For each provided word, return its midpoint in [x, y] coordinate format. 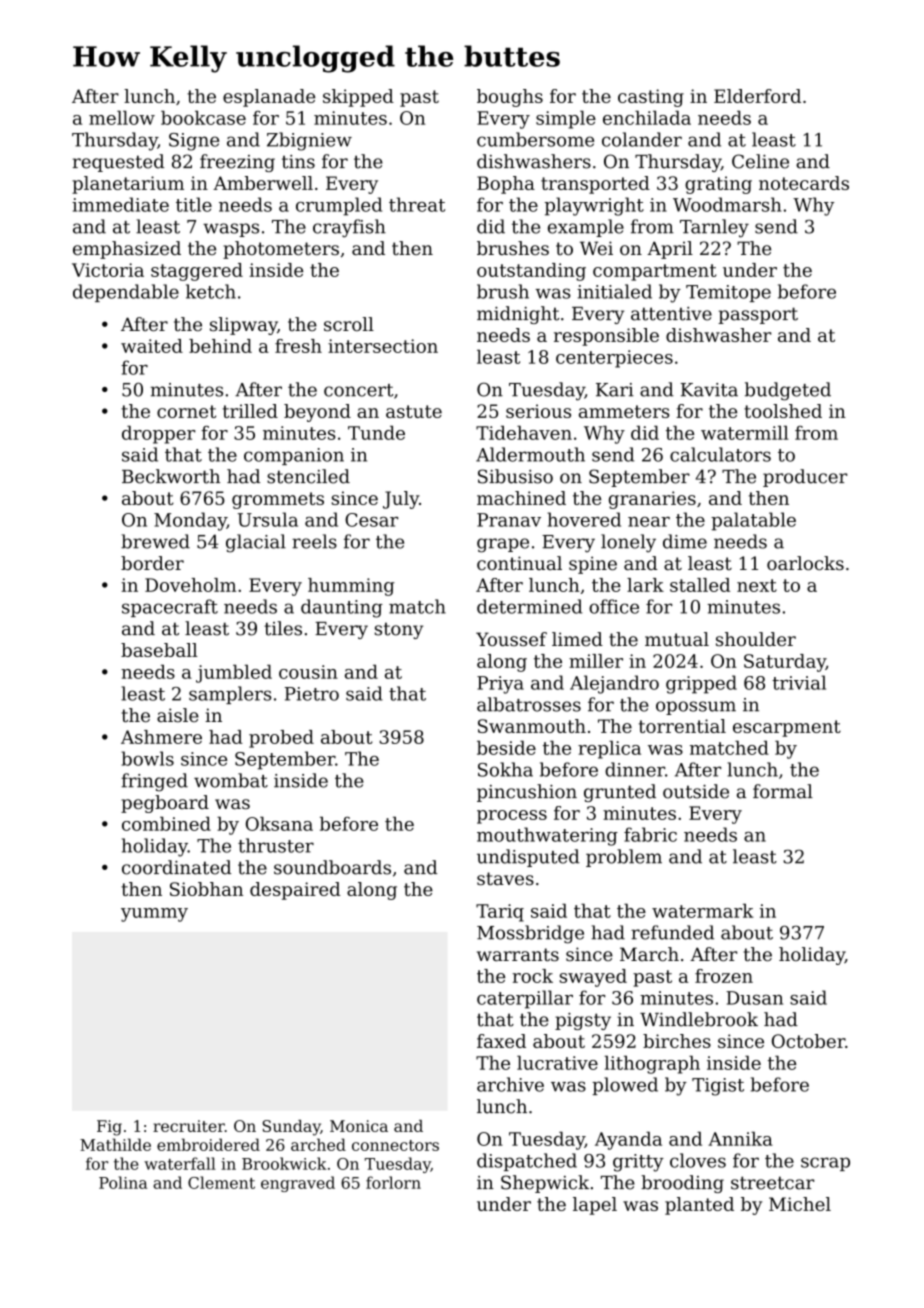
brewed [155, 541]
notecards [804, 183]
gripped [701, 684]
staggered [197, 272]
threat [417, 204]
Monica [359, 1126]
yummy [154, 915]
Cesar [371, 520]
